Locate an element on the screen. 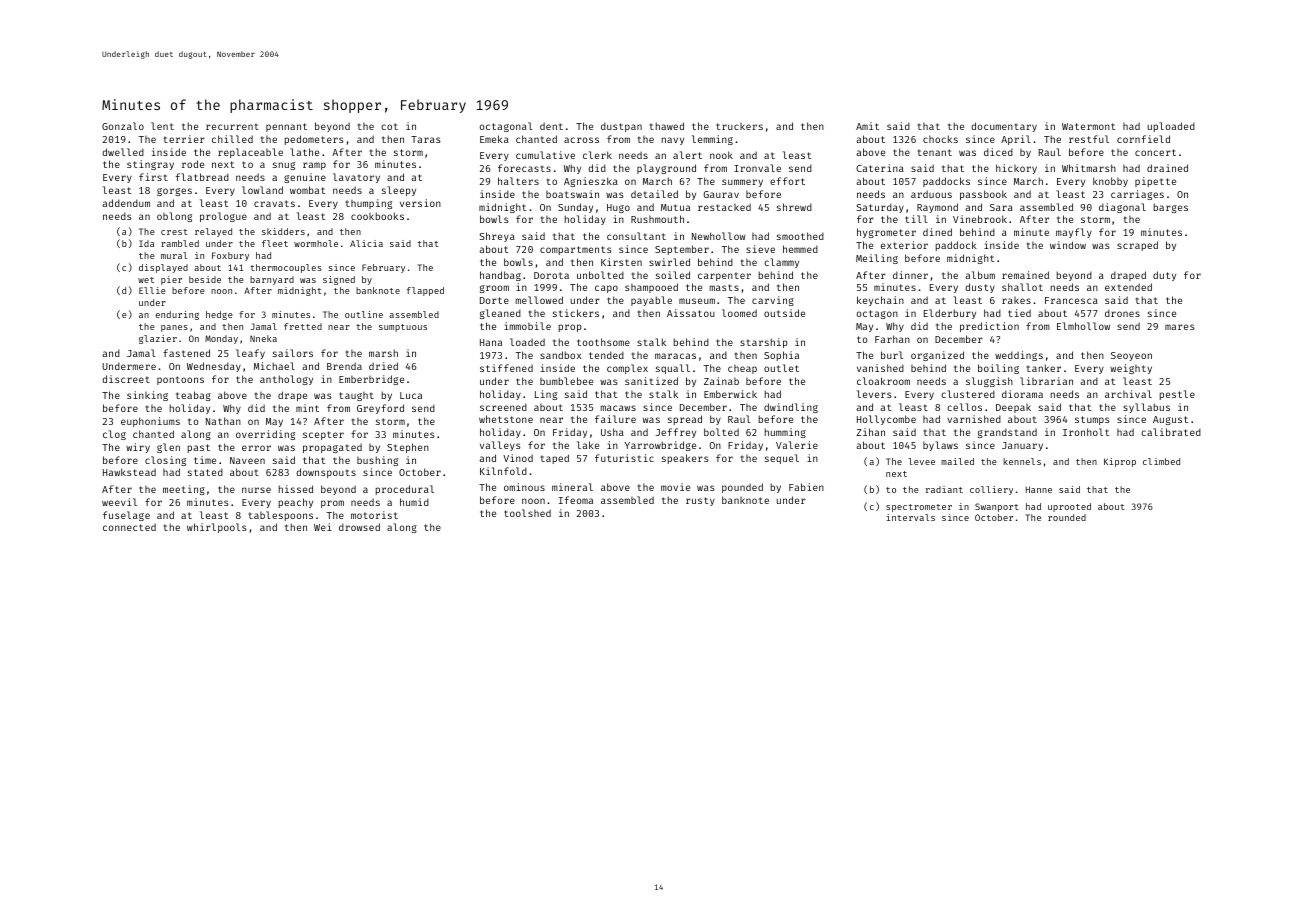  duty is located at coordinates (1164, 276).
